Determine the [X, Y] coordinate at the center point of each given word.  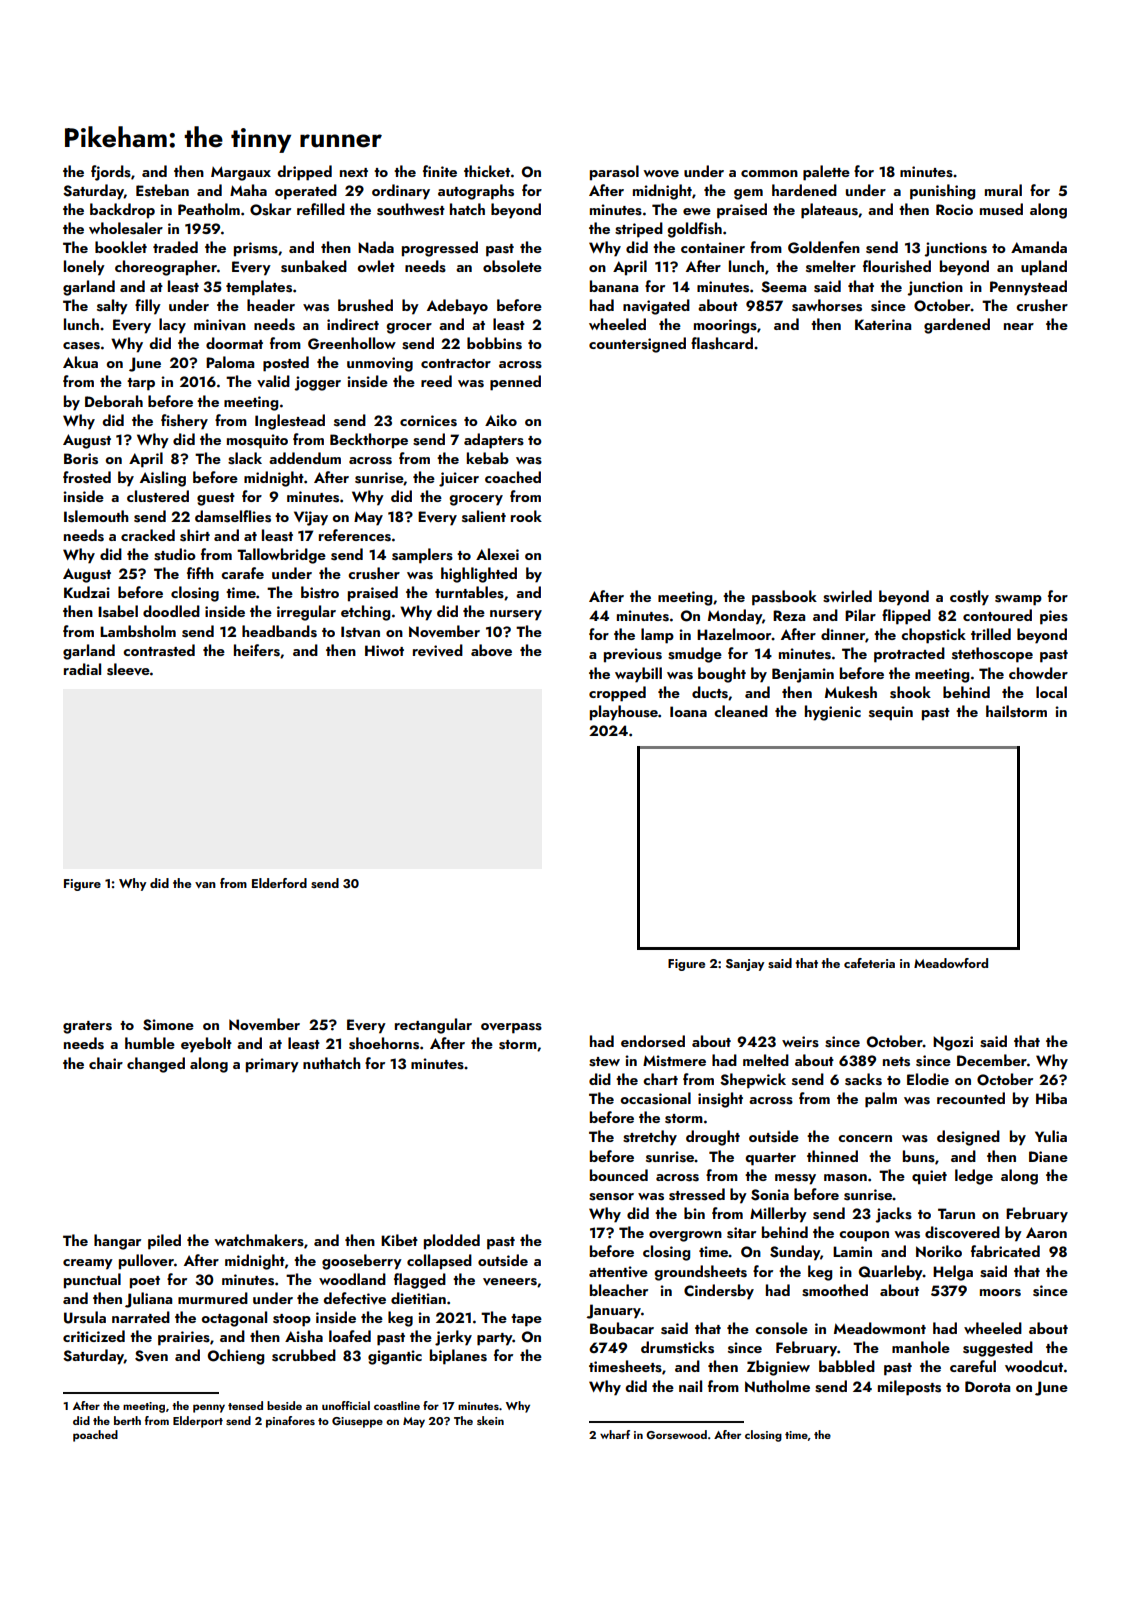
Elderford [279, 883]
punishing [942, 192]
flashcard [722, 343]
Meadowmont [880, 1328]
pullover [146, 1262]
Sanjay [745, 965]
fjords [111, 173]
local [1051, 692]
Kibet [399, 1240]
